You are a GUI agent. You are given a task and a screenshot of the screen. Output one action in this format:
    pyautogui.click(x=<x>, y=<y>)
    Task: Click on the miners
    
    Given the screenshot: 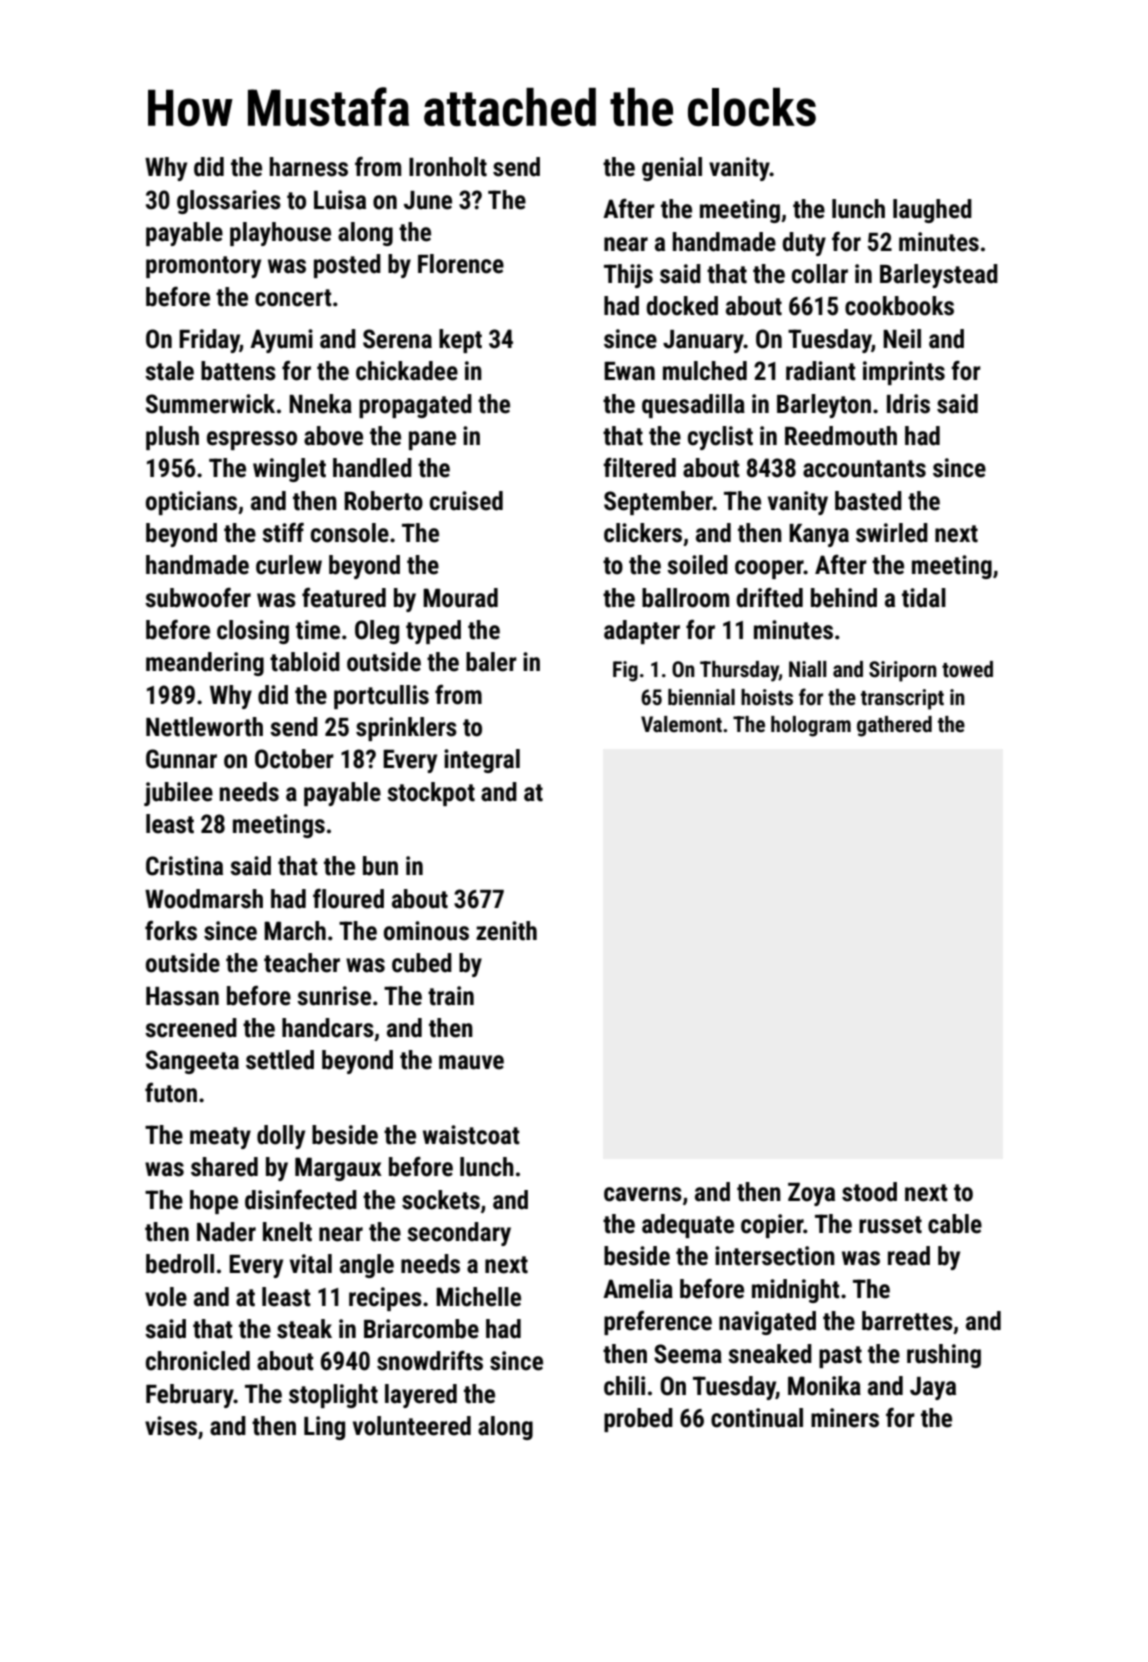 What is the action you would take?
    pyautogui.click(x=845, y=1418)
